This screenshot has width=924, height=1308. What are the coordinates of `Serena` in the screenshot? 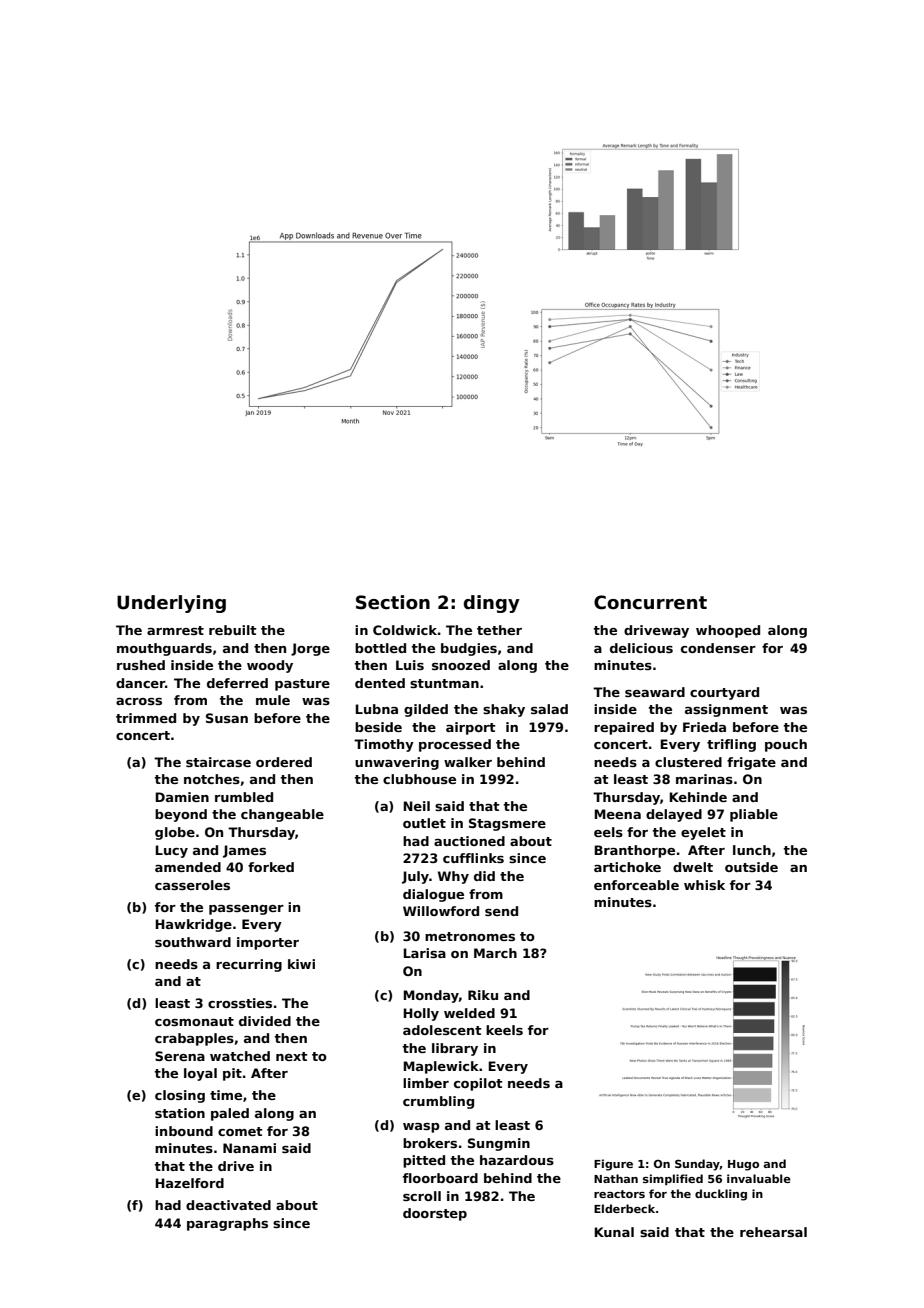 It's located at (180, 1056).
